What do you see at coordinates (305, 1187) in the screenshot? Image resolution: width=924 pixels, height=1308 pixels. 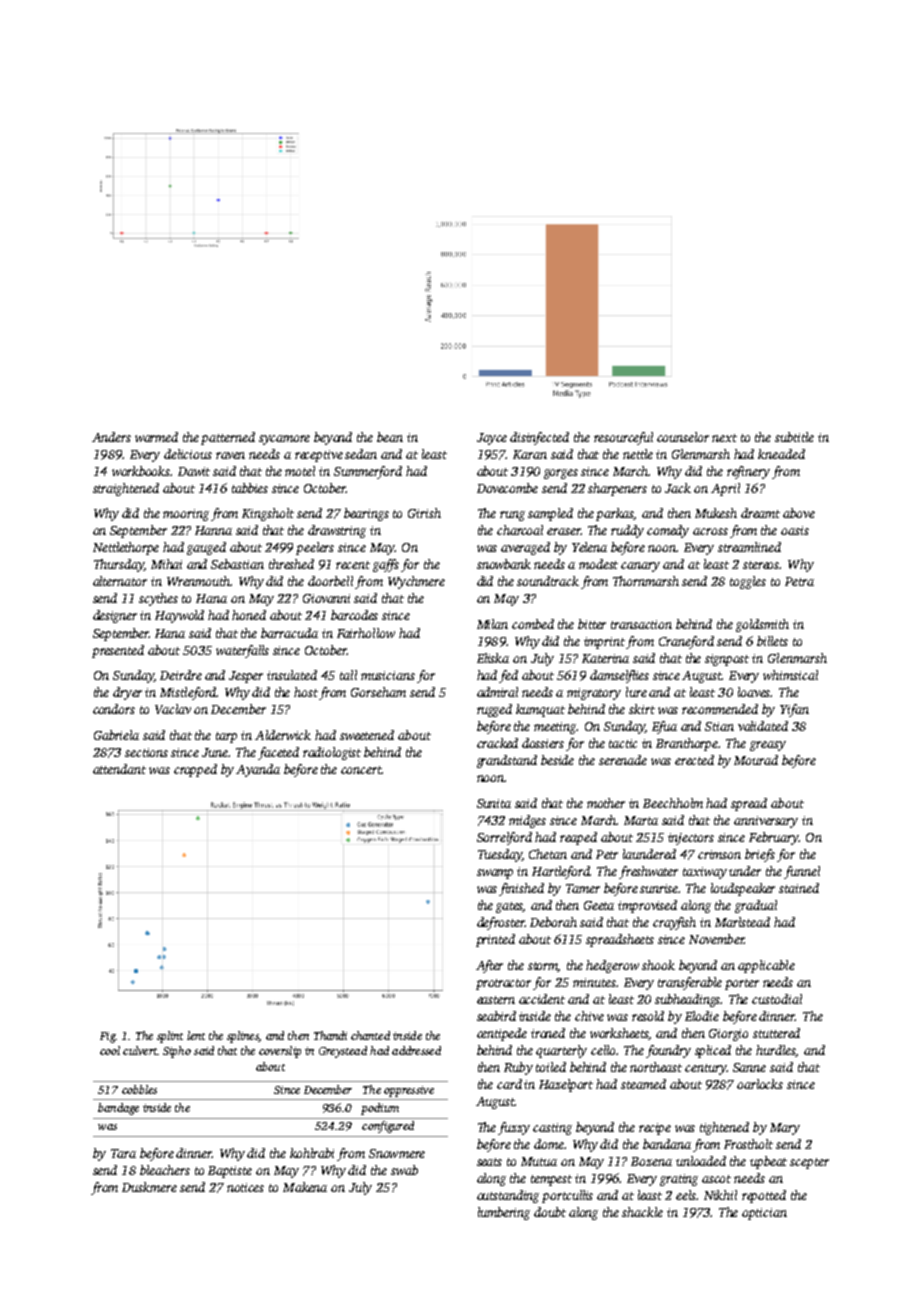 I see `Makena` at bounding box center [305, 1187].
